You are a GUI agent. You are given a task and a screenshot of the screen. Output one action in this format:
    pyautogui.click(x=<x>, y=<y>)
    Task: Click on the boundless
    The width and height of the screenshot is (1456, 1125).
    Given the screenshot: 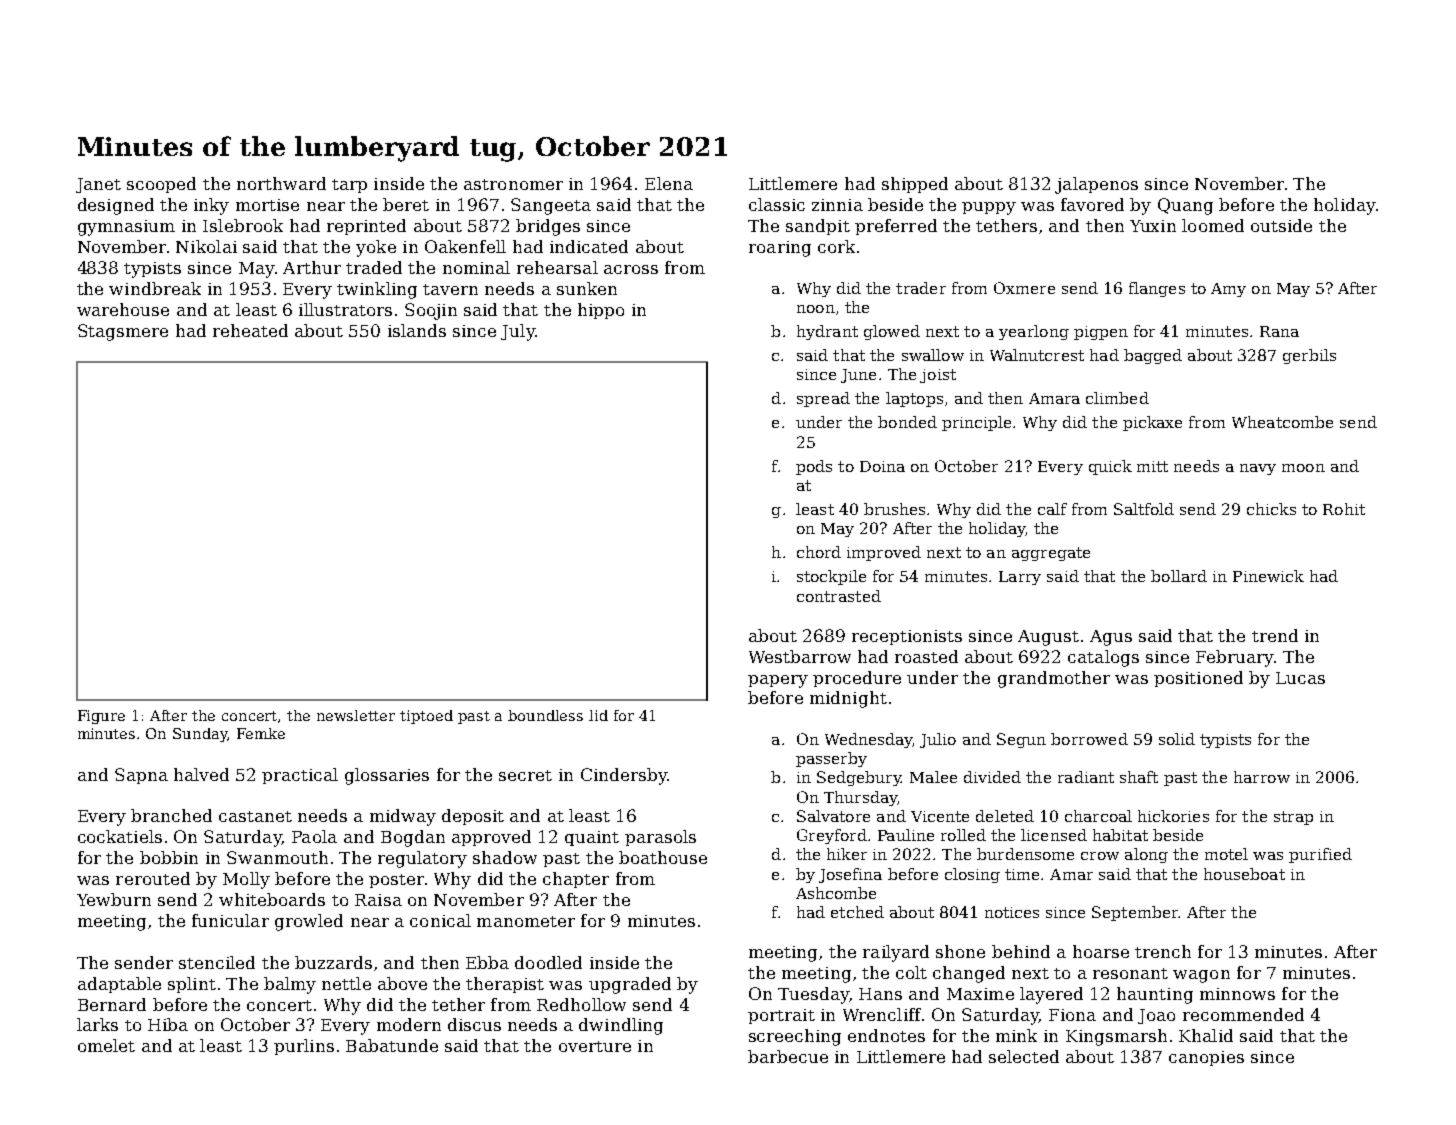 What is the action you would take?
    pyautogui.click(x=545, y=715)
